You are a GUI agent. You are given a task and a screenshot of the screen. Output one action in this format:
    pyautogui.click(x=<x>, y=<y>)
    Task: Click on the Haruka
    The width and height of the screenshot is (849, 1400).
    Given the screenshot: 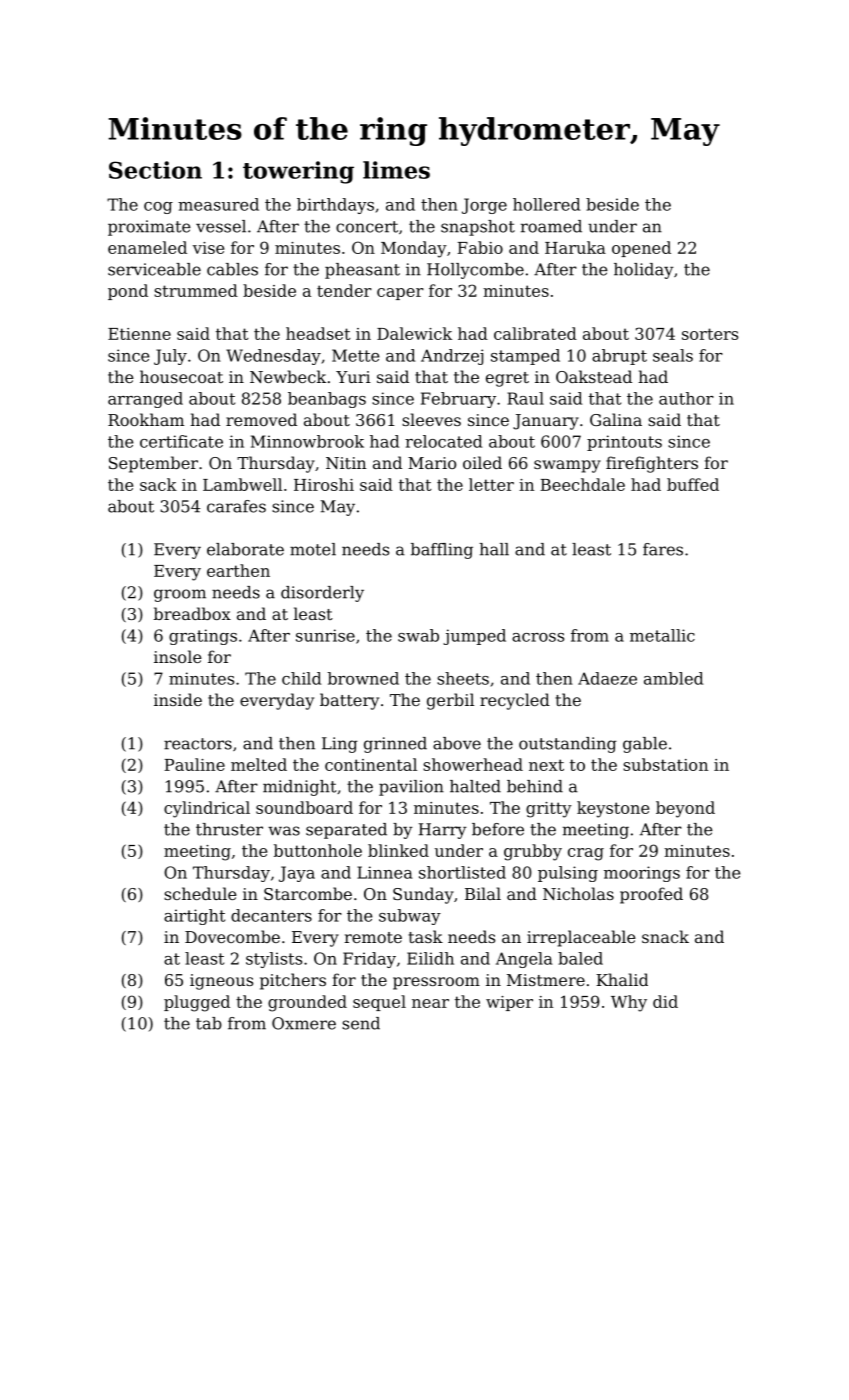 What is the action you would take?
    pyautogui.click(x=575, y=247)
